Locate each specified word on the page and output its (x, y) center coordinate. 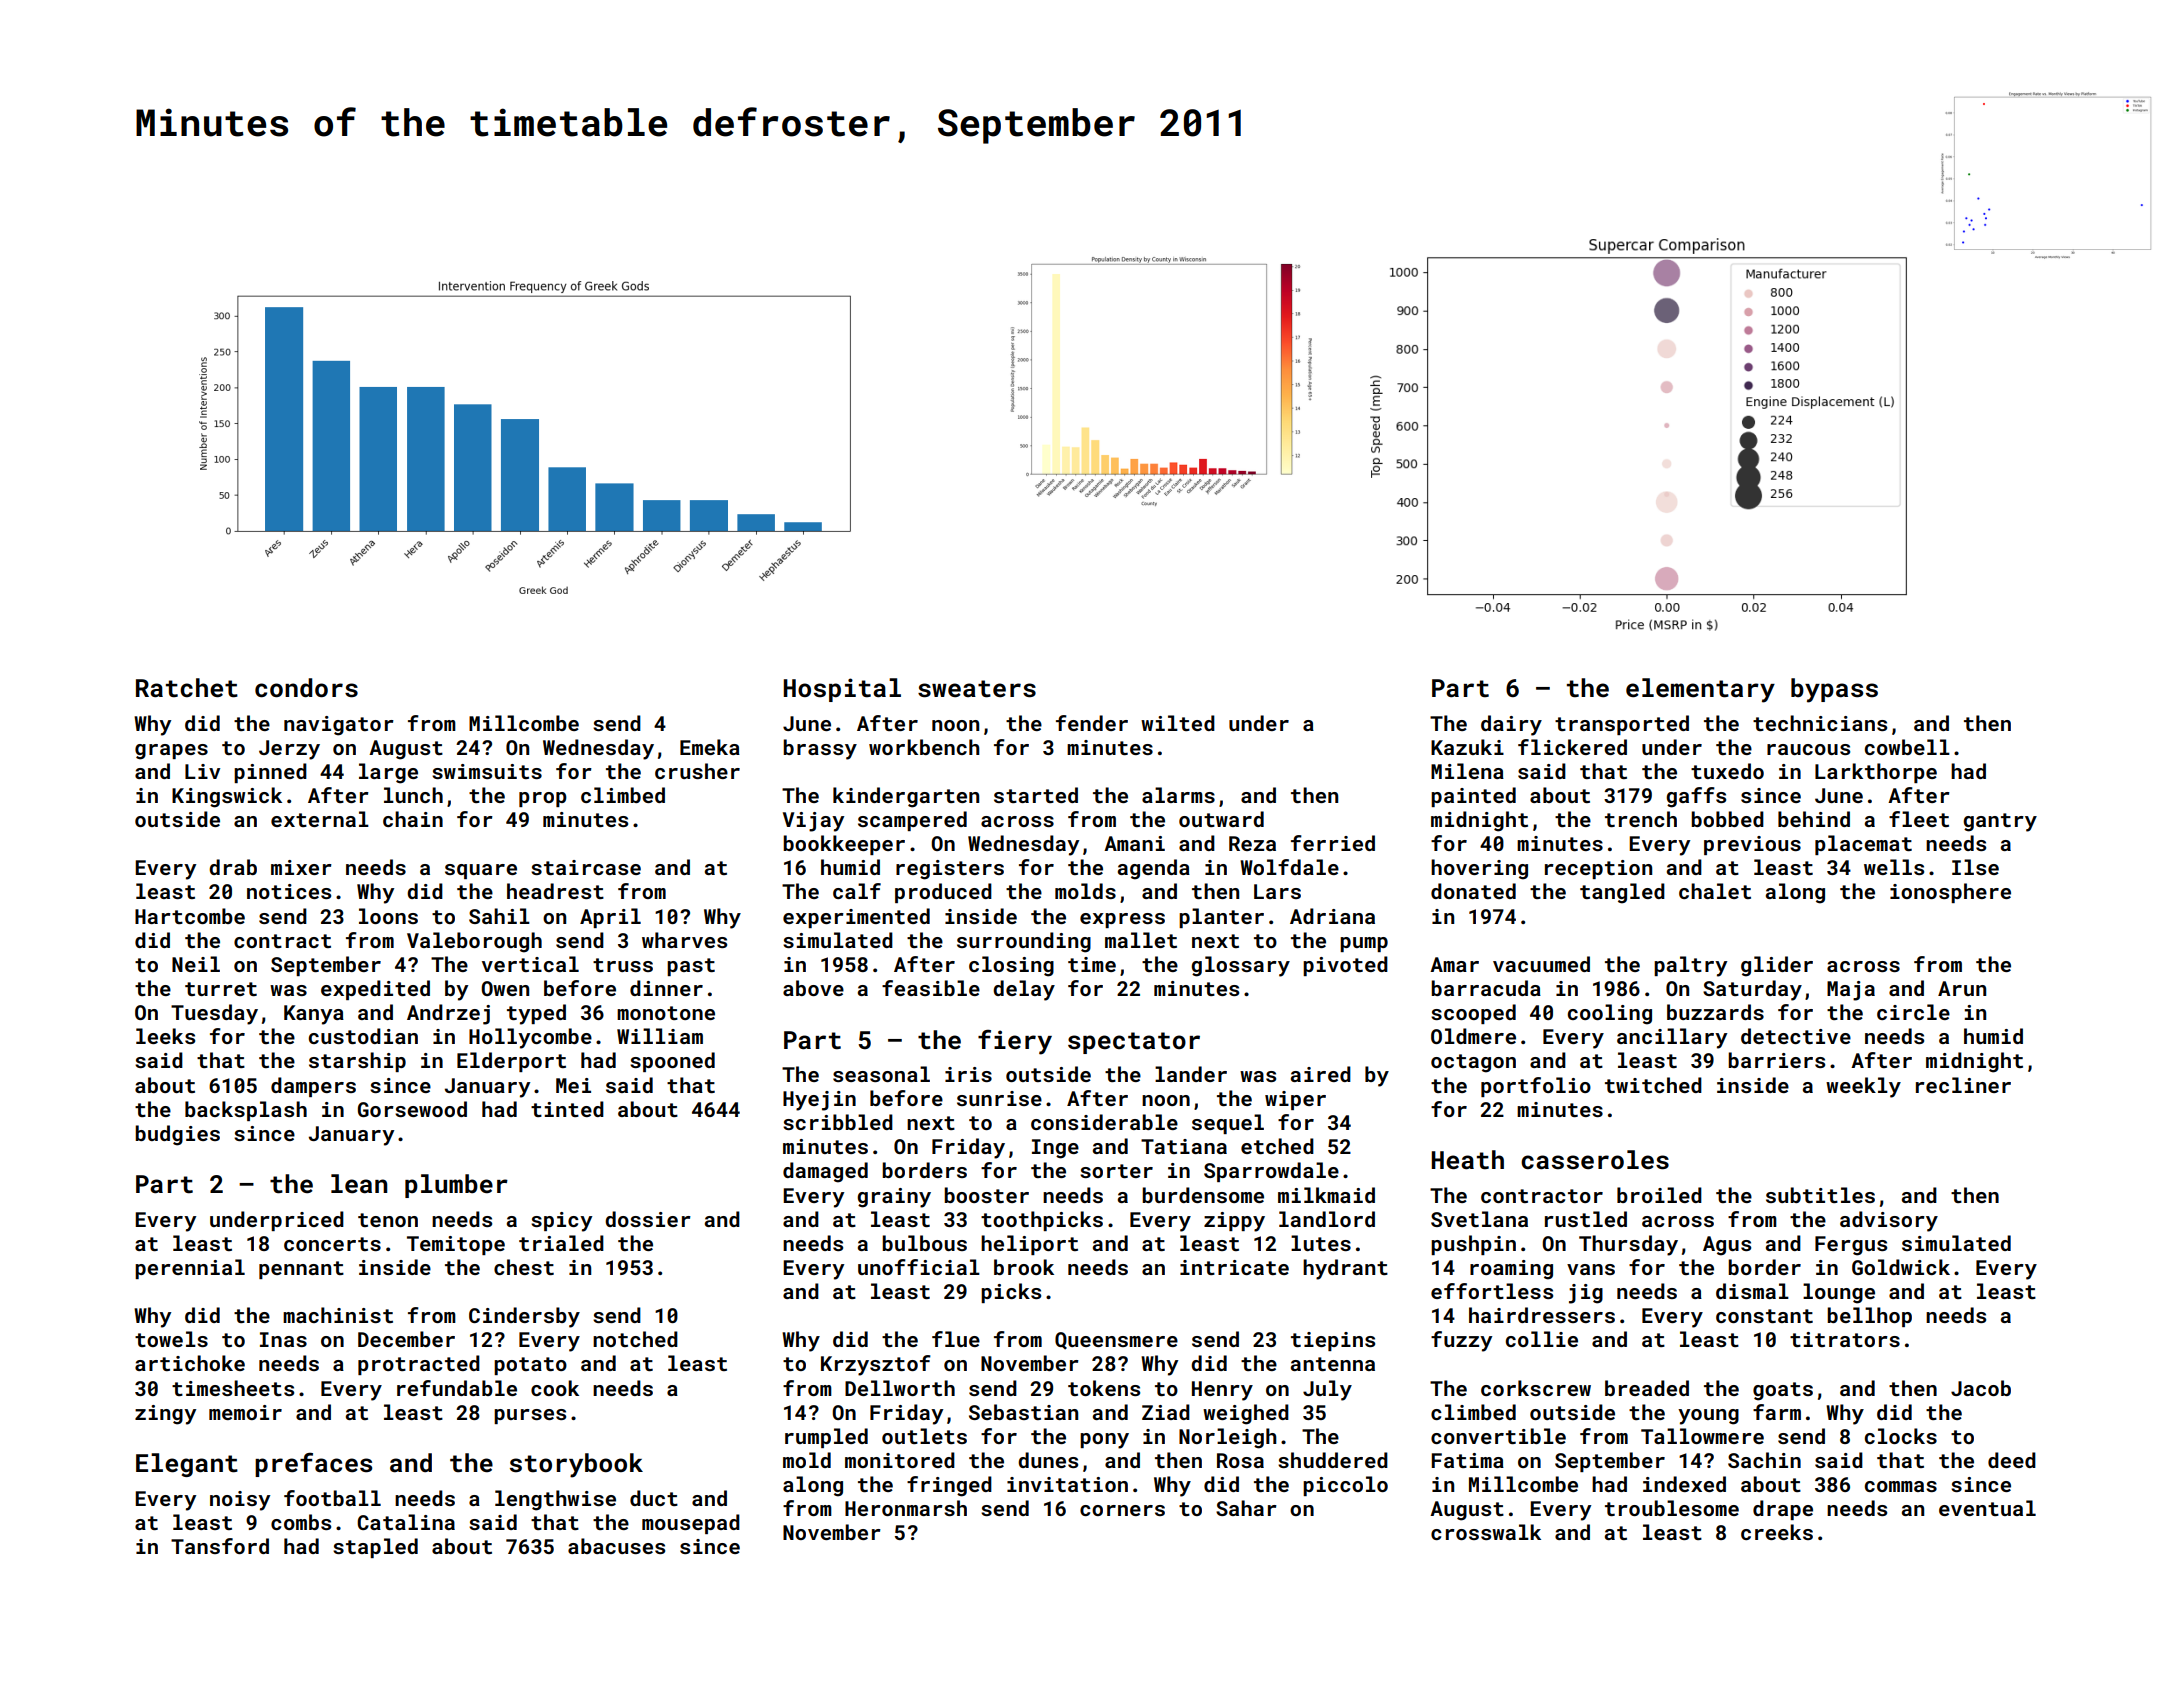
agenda (1154, 869)
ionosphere (1950, 893)
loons (388, 916)
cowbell (1907, 747)
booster (986, 1195)
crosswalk (1486, 1532)
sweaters (977, 689)
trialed (561, 1243)
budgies (177, 1135)
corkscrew (1536, 1388)
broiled (1659, 1195)
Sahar (1246, 1508)
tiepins (1333, 1341)
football (332, 1498)
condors (306, 688)
